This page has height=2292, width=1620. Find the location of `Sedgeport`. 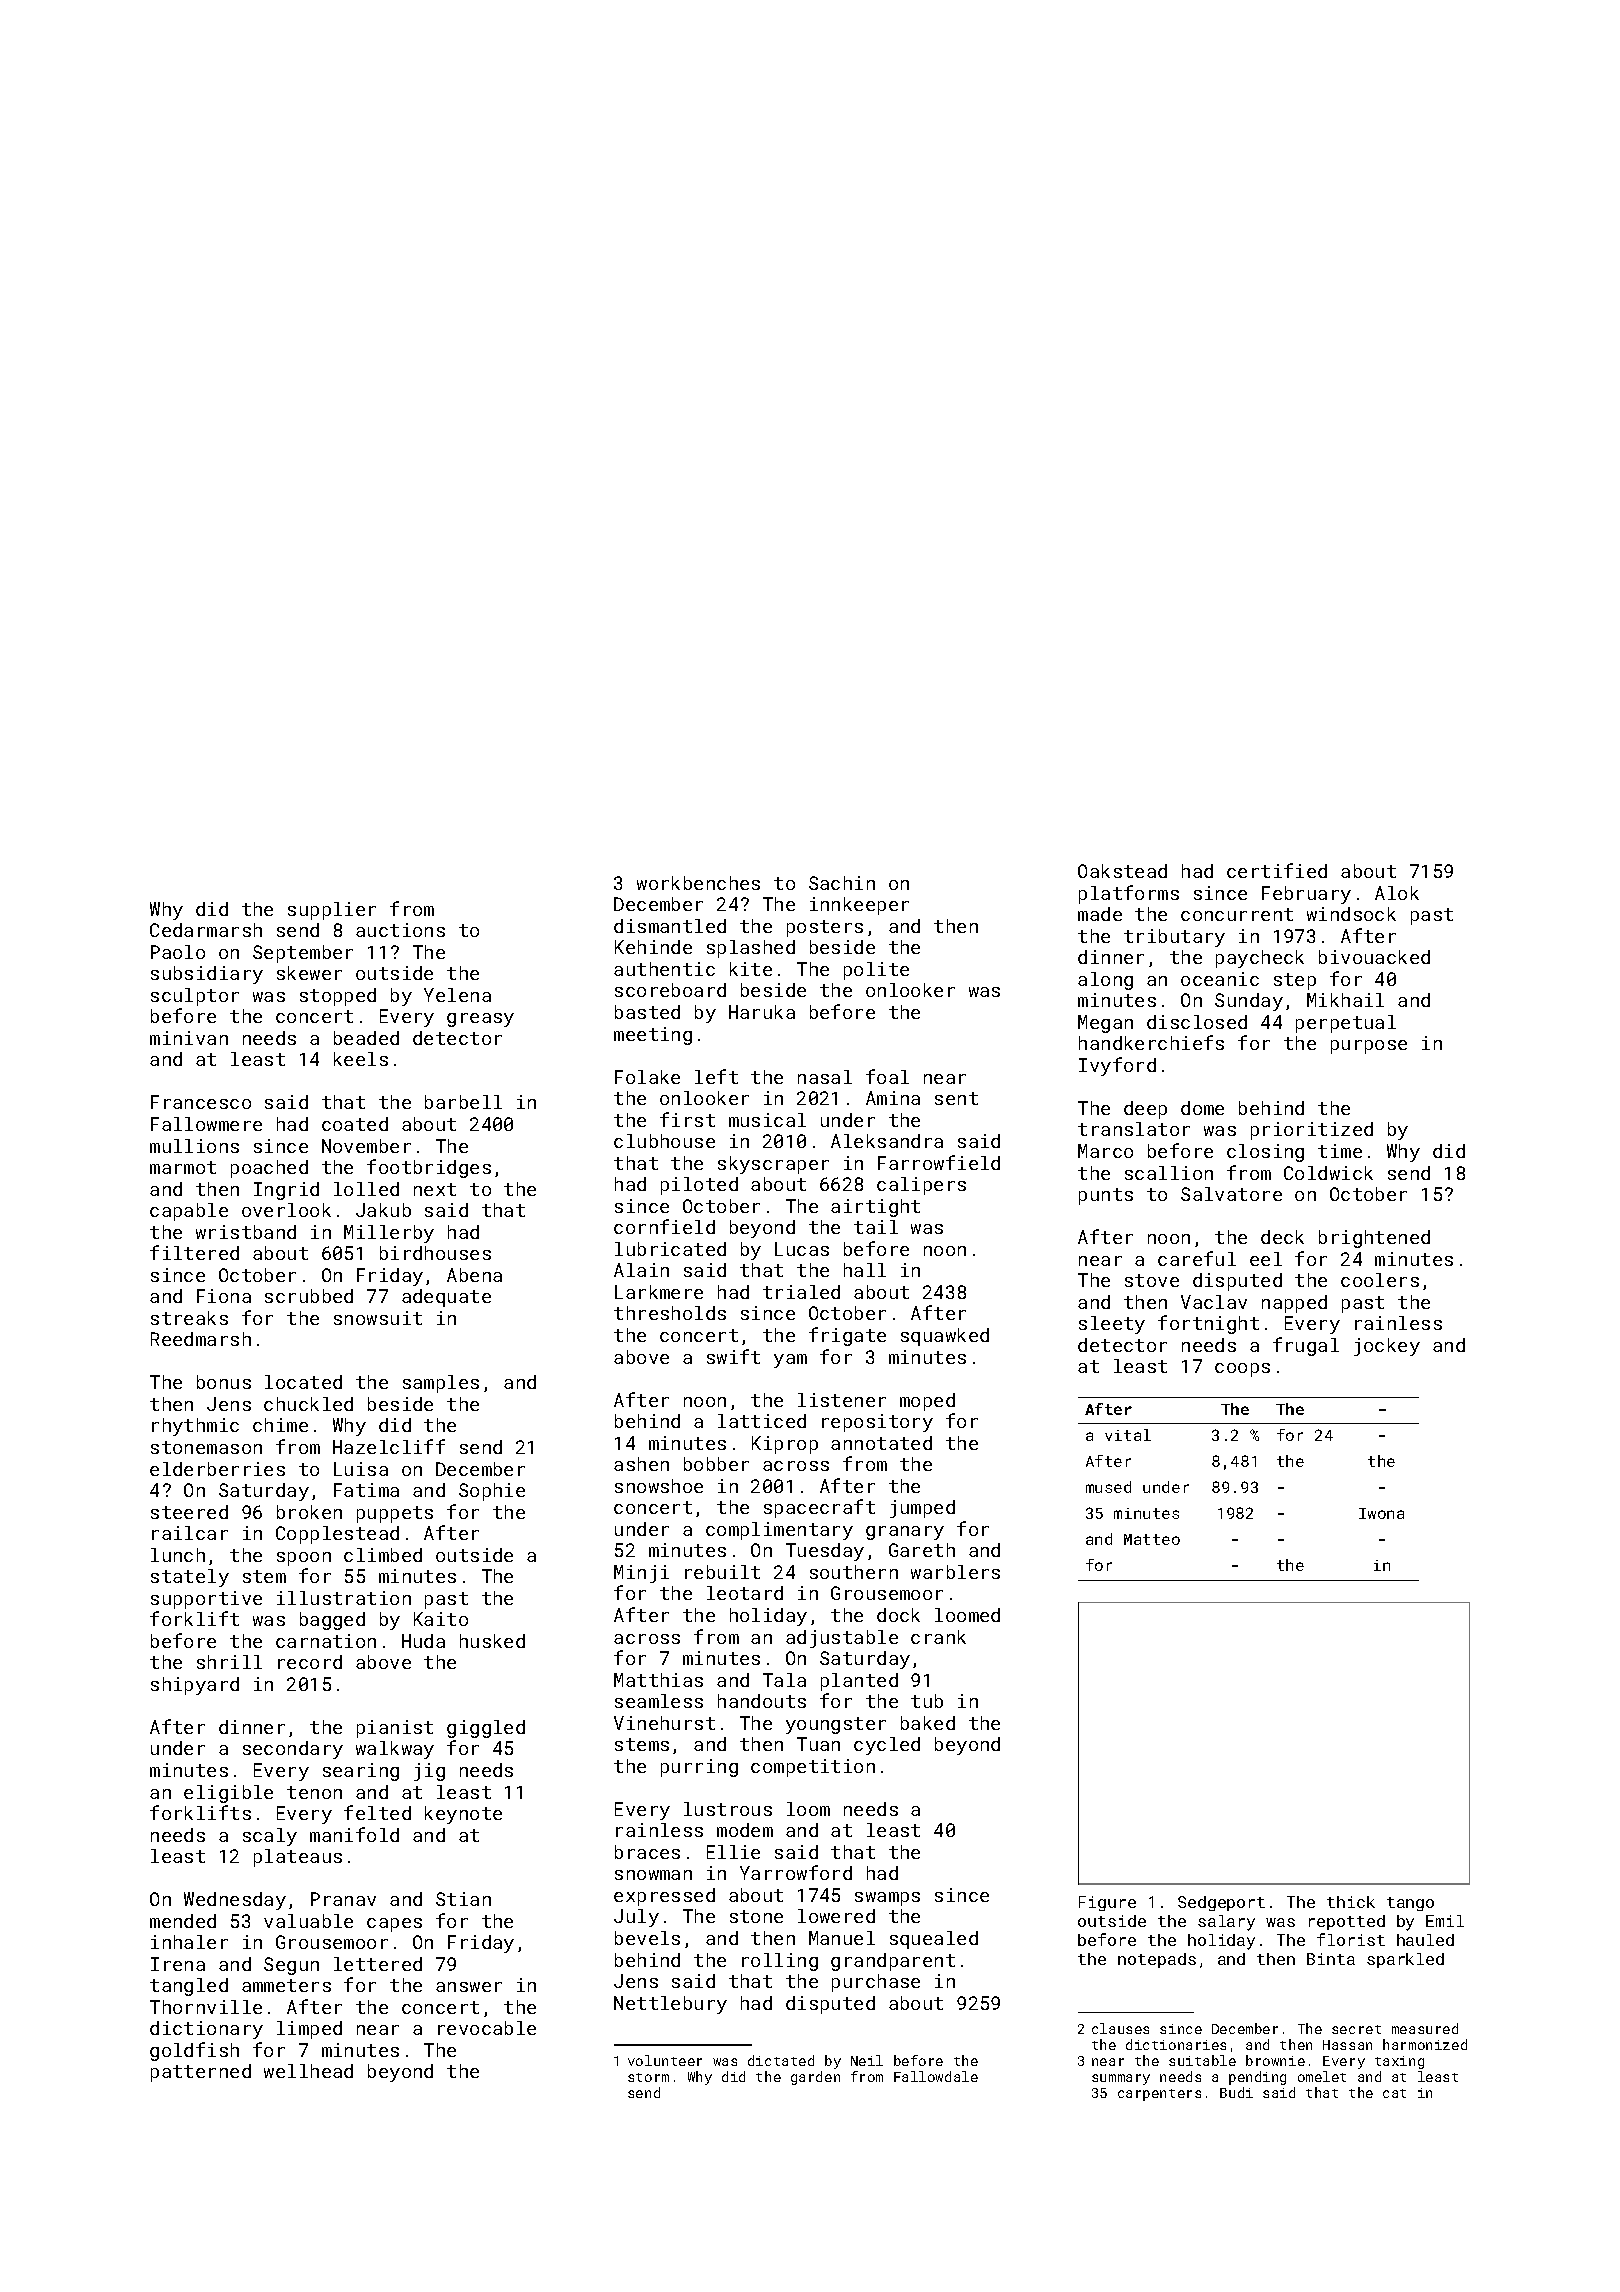

Sedgeport is located at coordinates (1221, 1903).
